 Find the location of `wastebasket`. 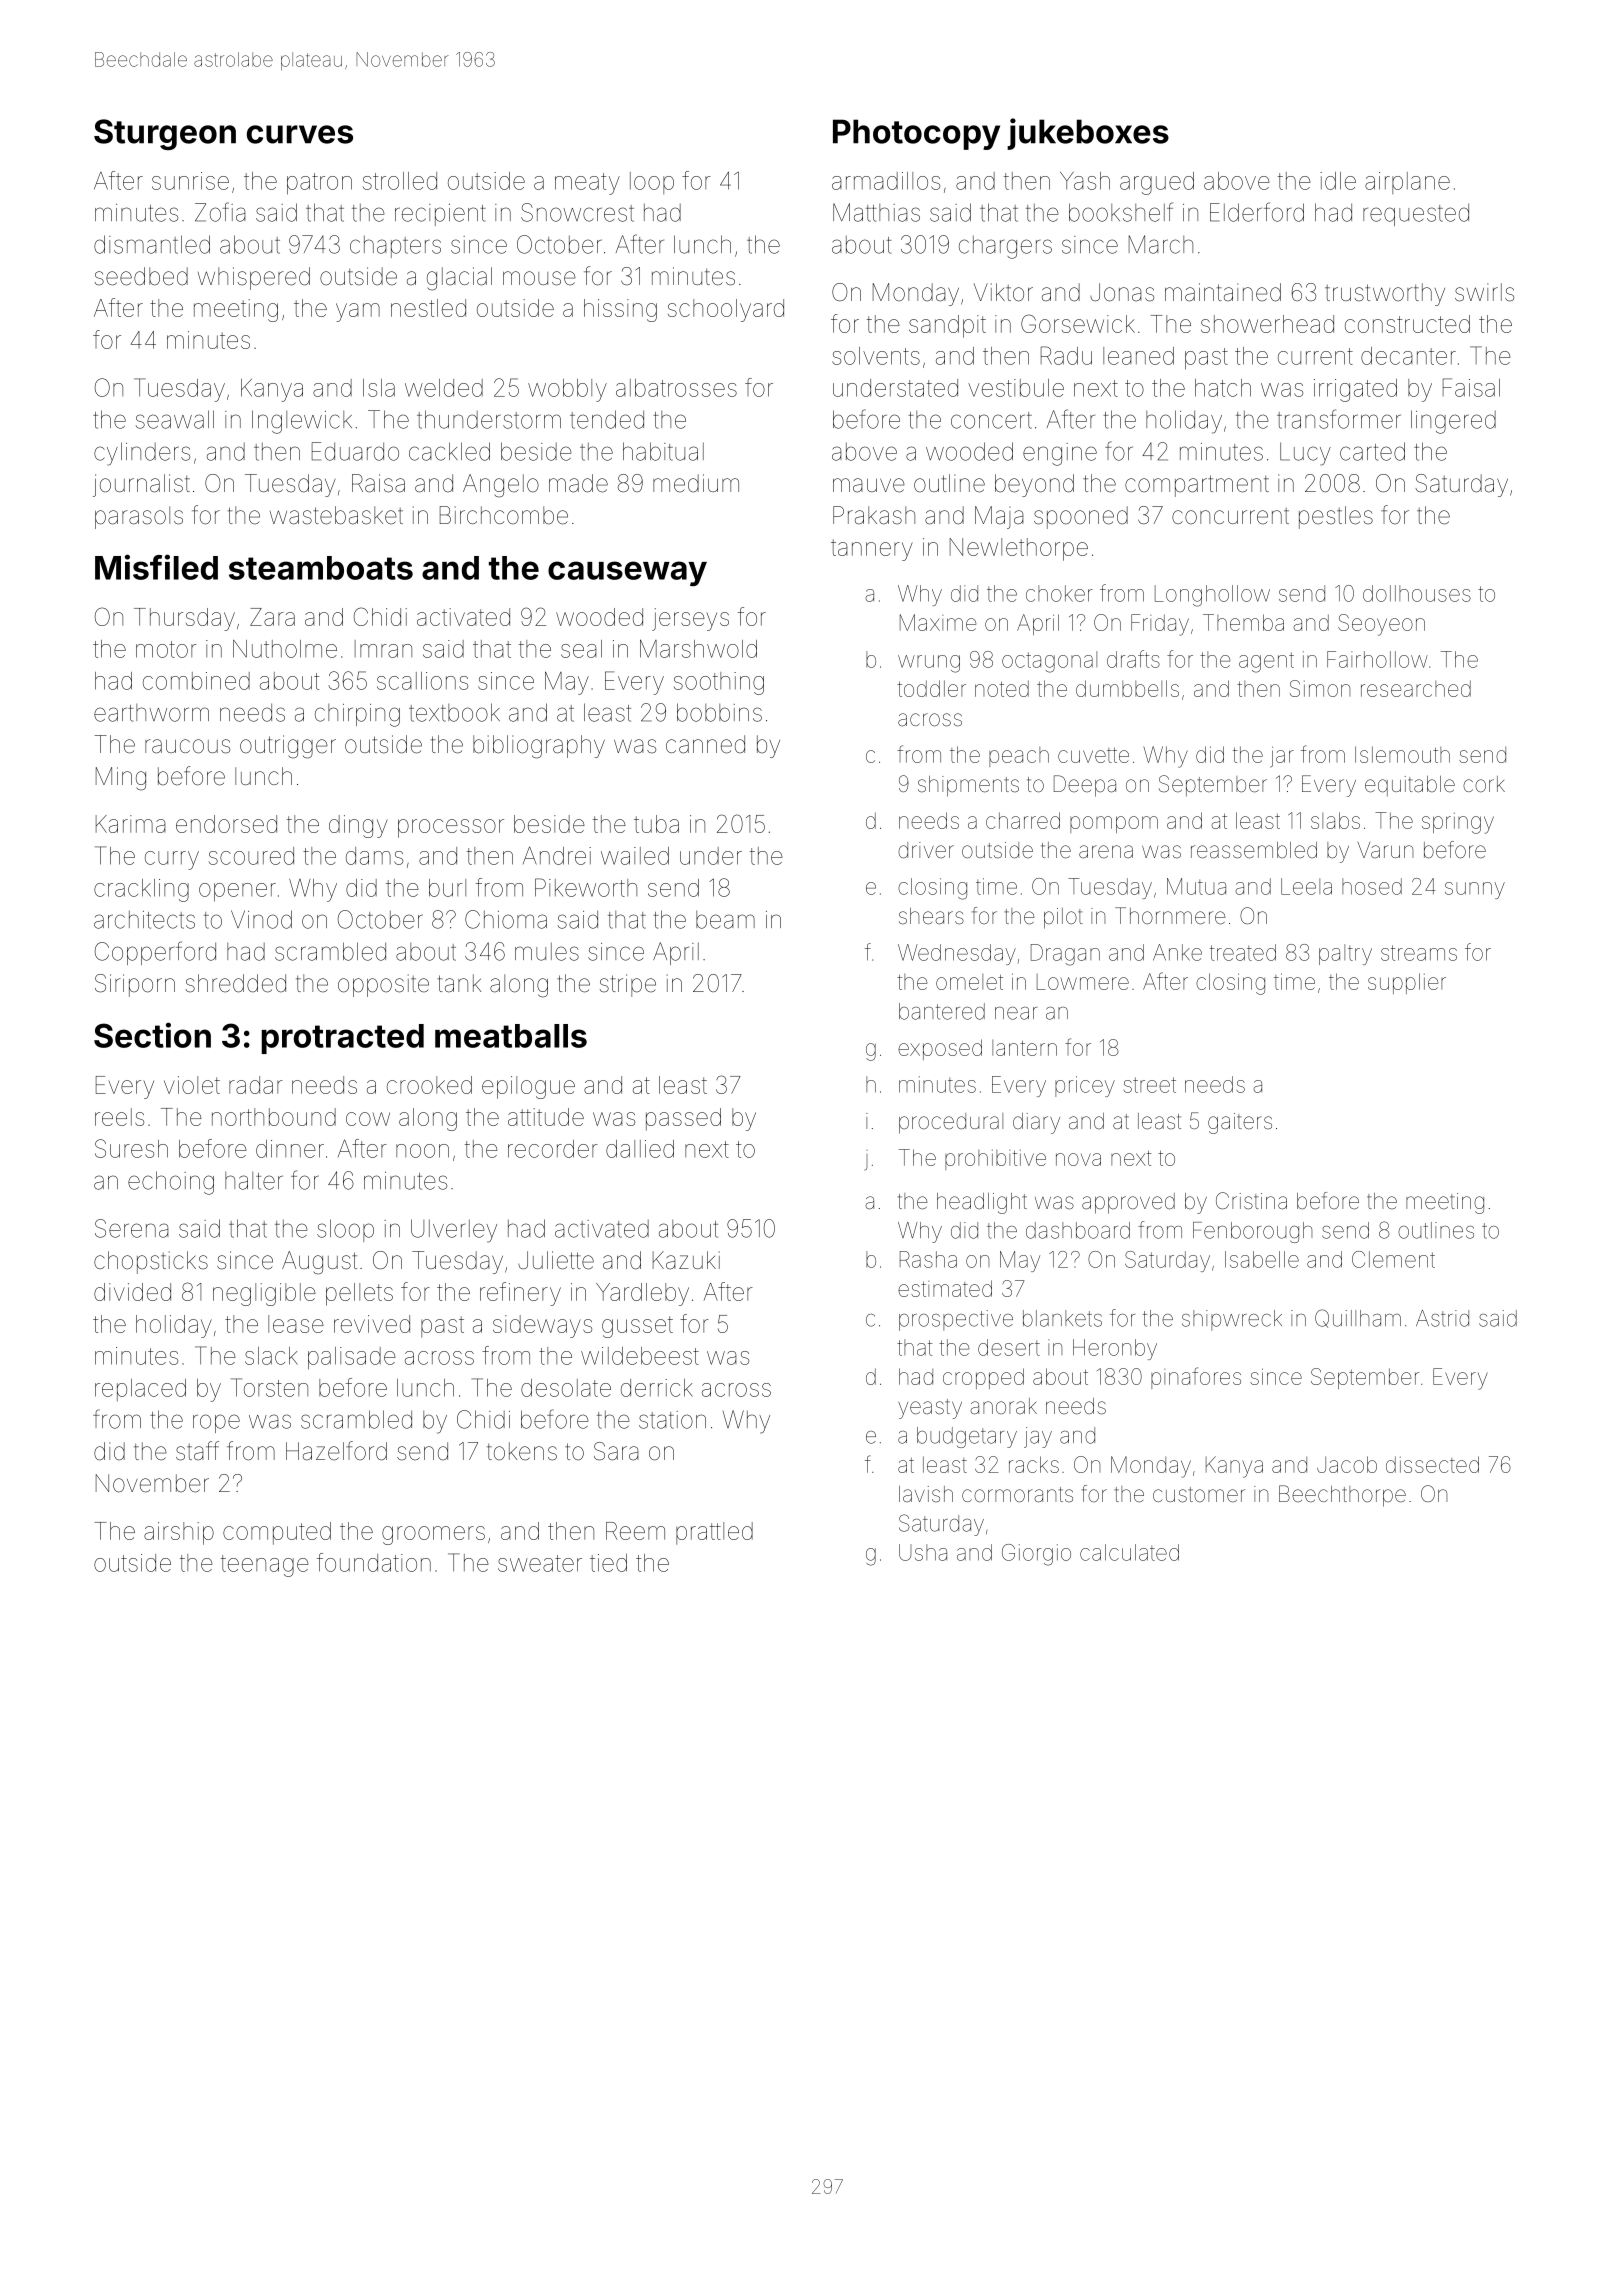

wastebasket is located at coordinates (336, 515).
